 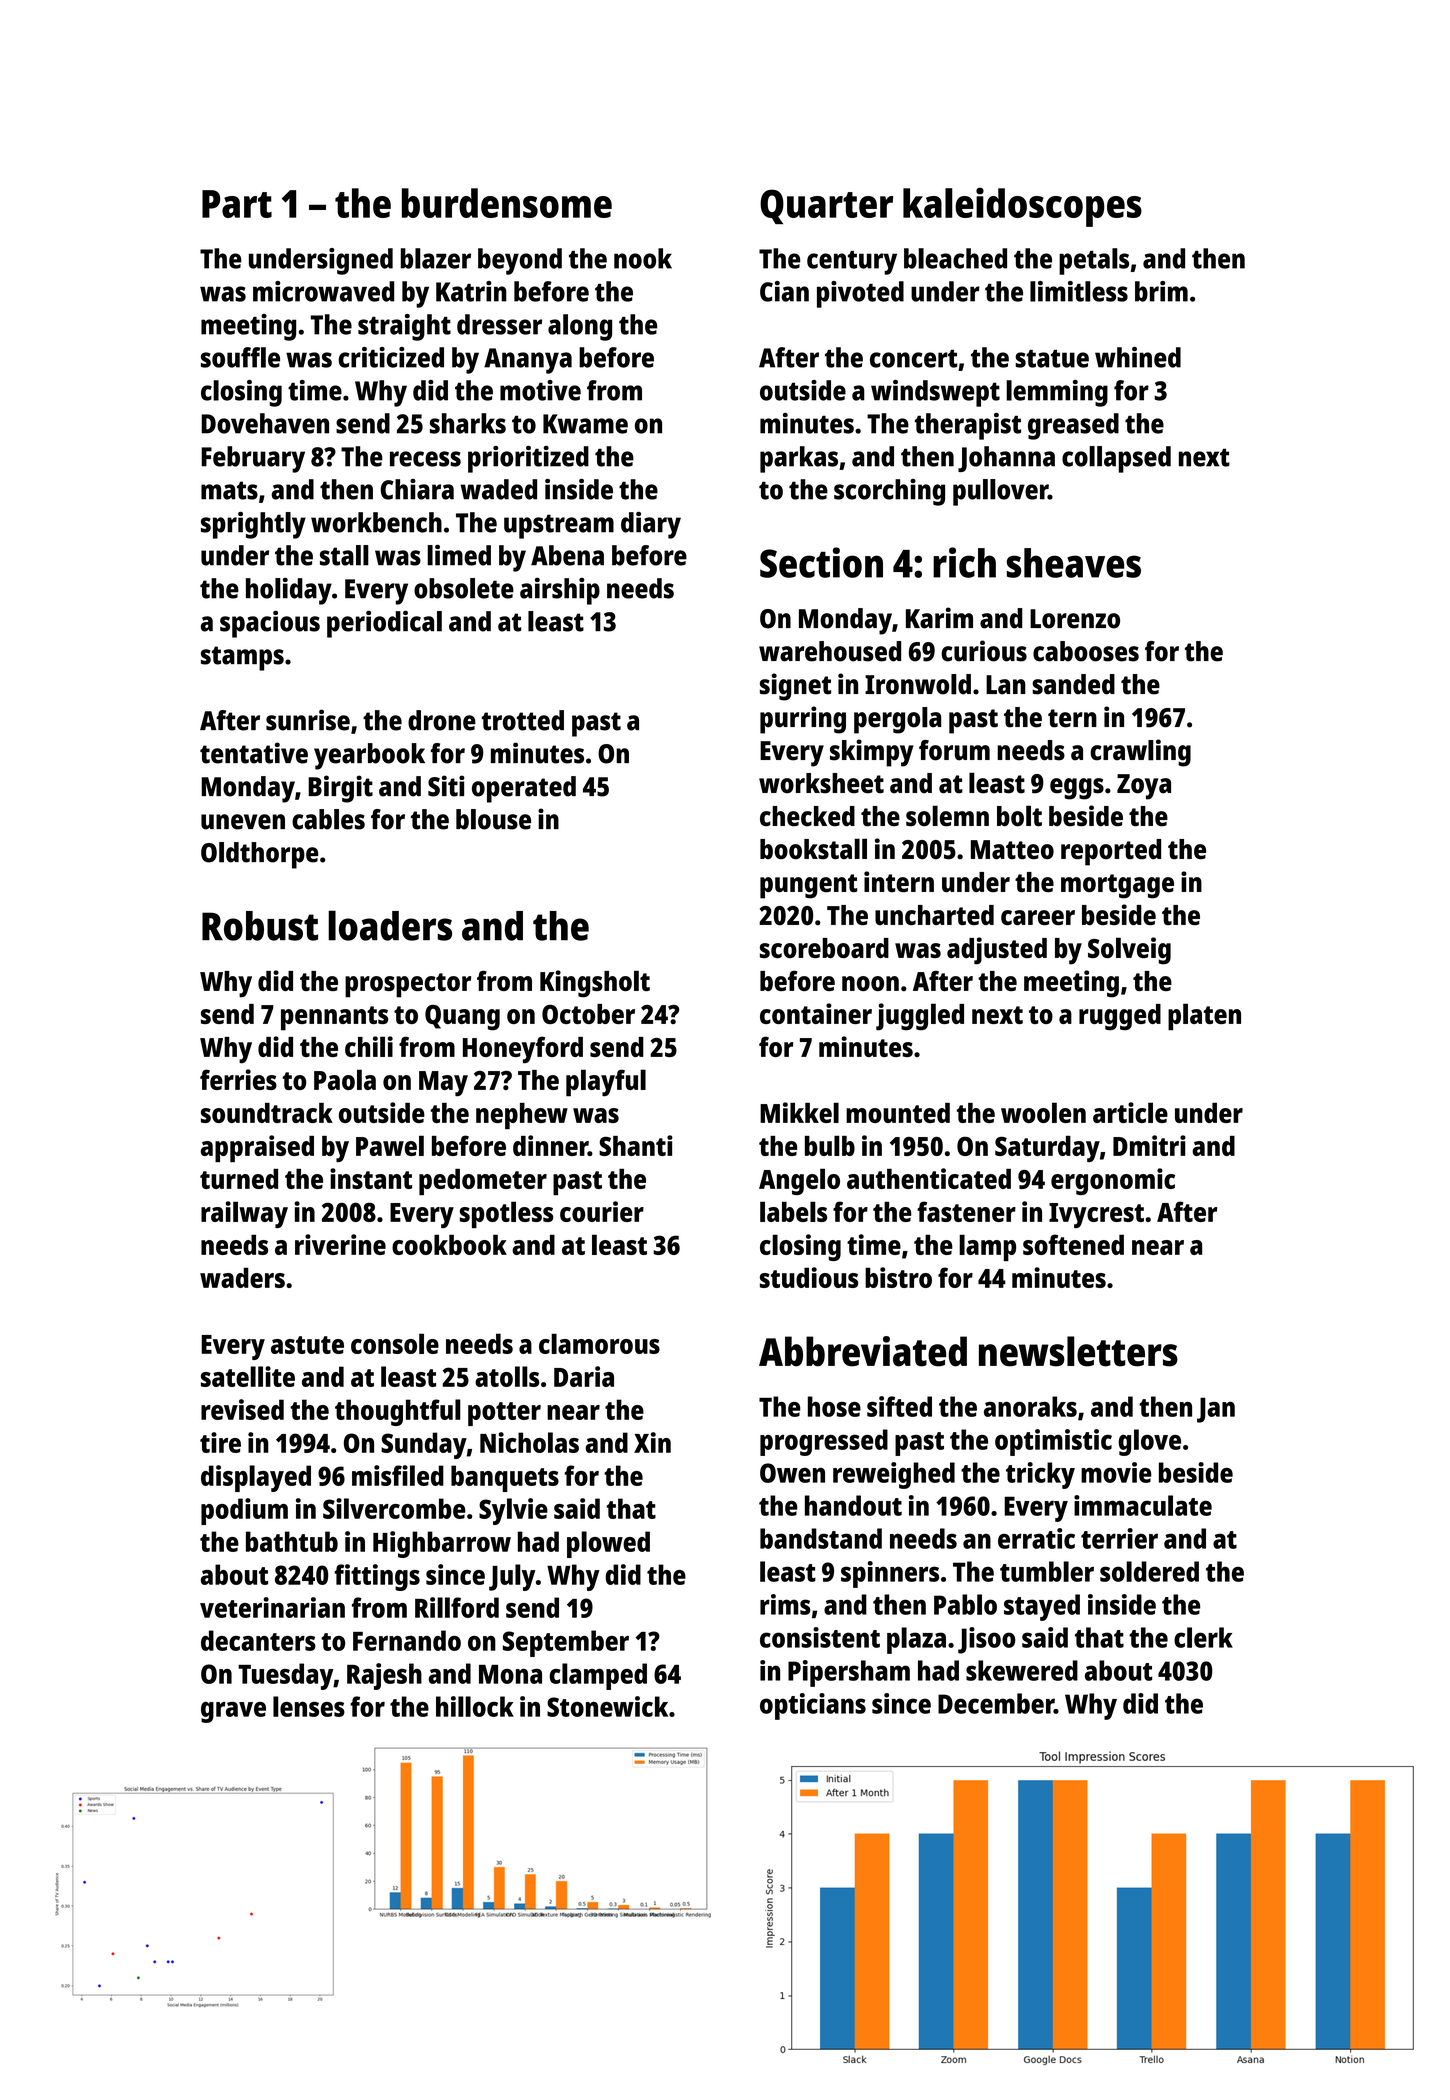 What do you see at coordinates (237, 204) in the screenshot?
I see `Part` at bounding box center [237, 204].
